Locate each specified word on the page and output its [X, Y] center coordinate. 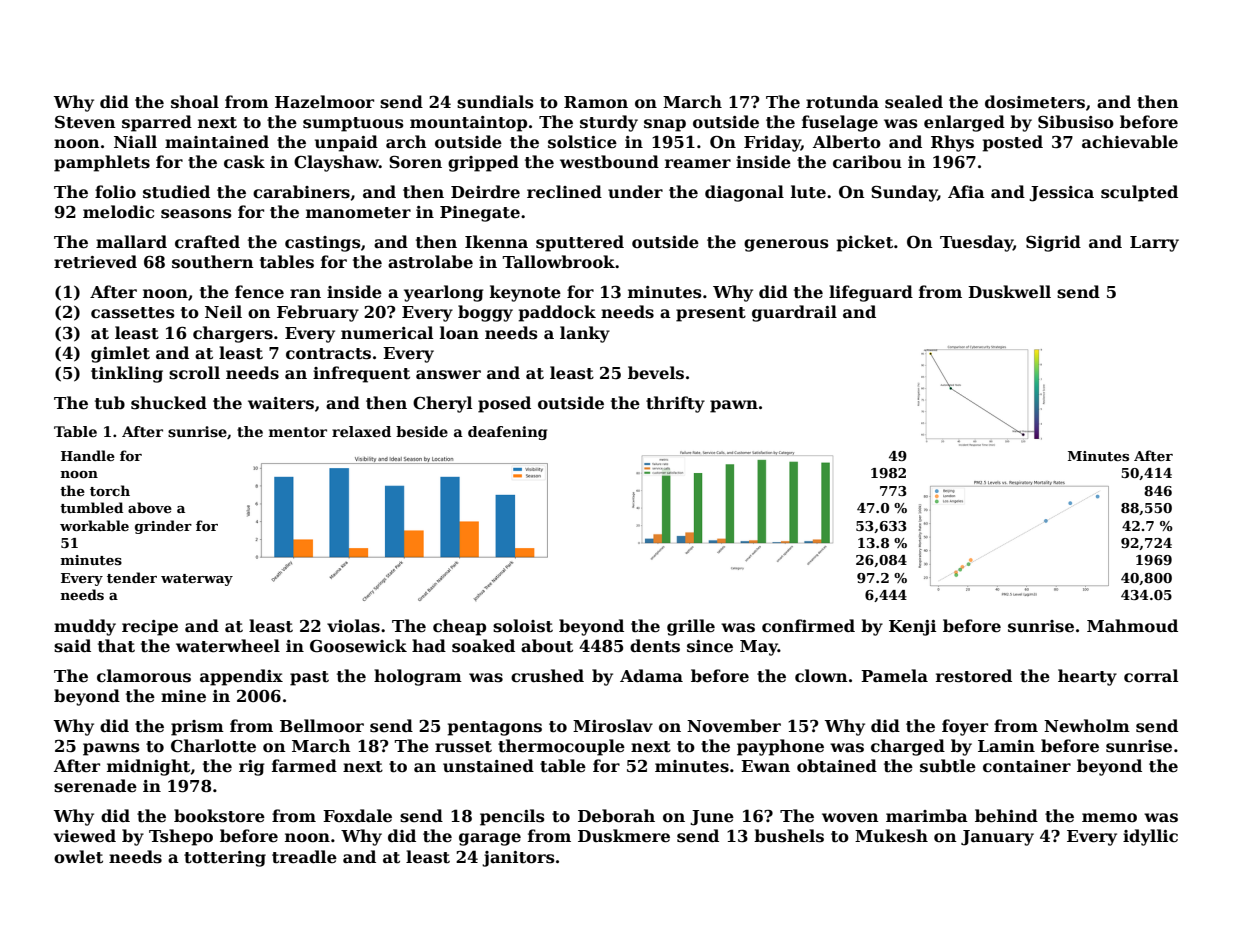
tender [132, 577]
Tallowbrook [559, 262]
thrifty [675, 404]
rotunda [842, 102]
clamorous [144, 676]
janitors [518, 859]
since [710, 646]
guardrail [794, 313]
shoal [195, 102]
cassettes [133, 313]
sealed [914, 102]
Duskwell [1009, 292]
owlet [78, 857]
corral [1151, 675]
